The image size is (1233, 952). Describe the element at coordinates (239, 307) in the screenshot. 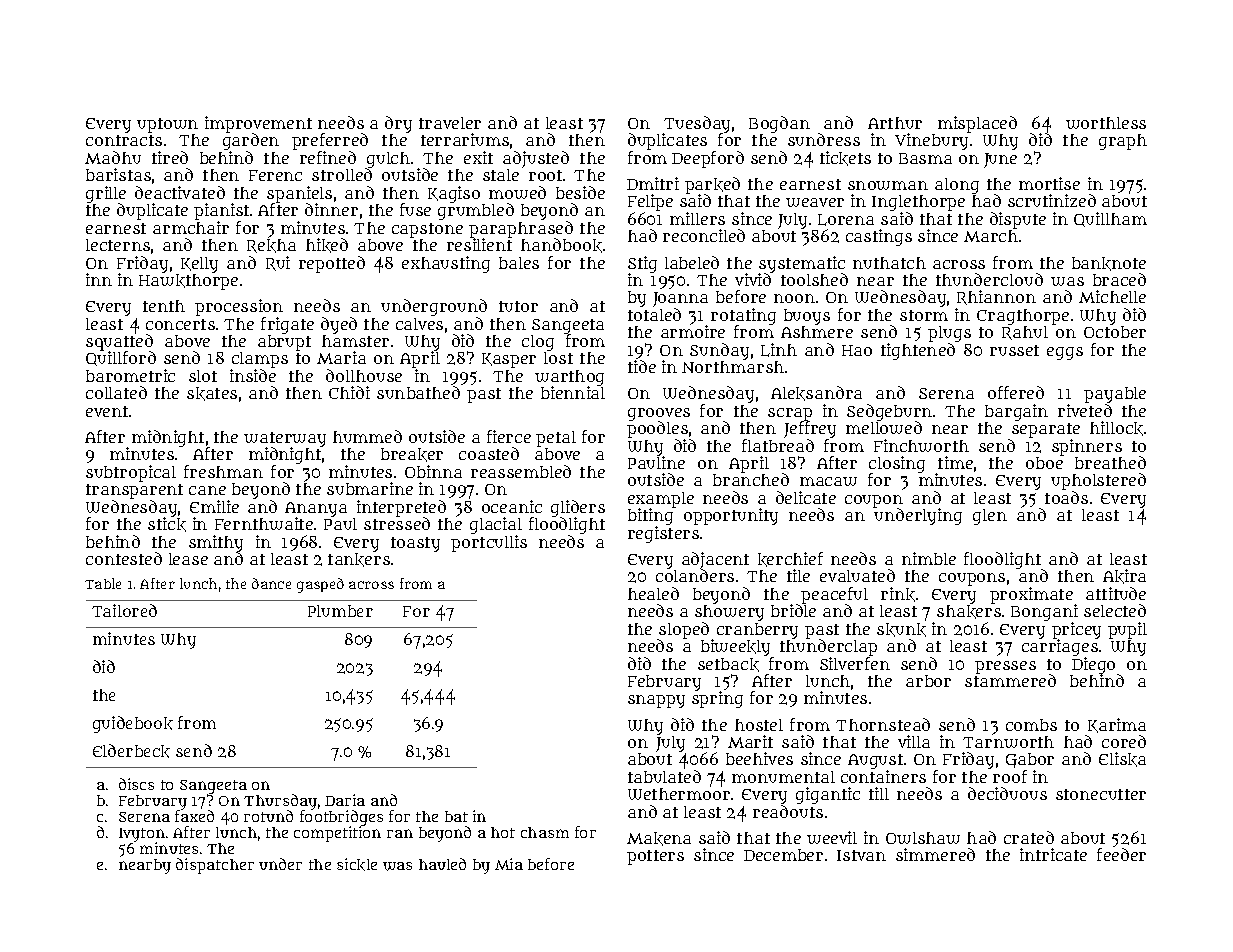

I see `procession` at that location.
